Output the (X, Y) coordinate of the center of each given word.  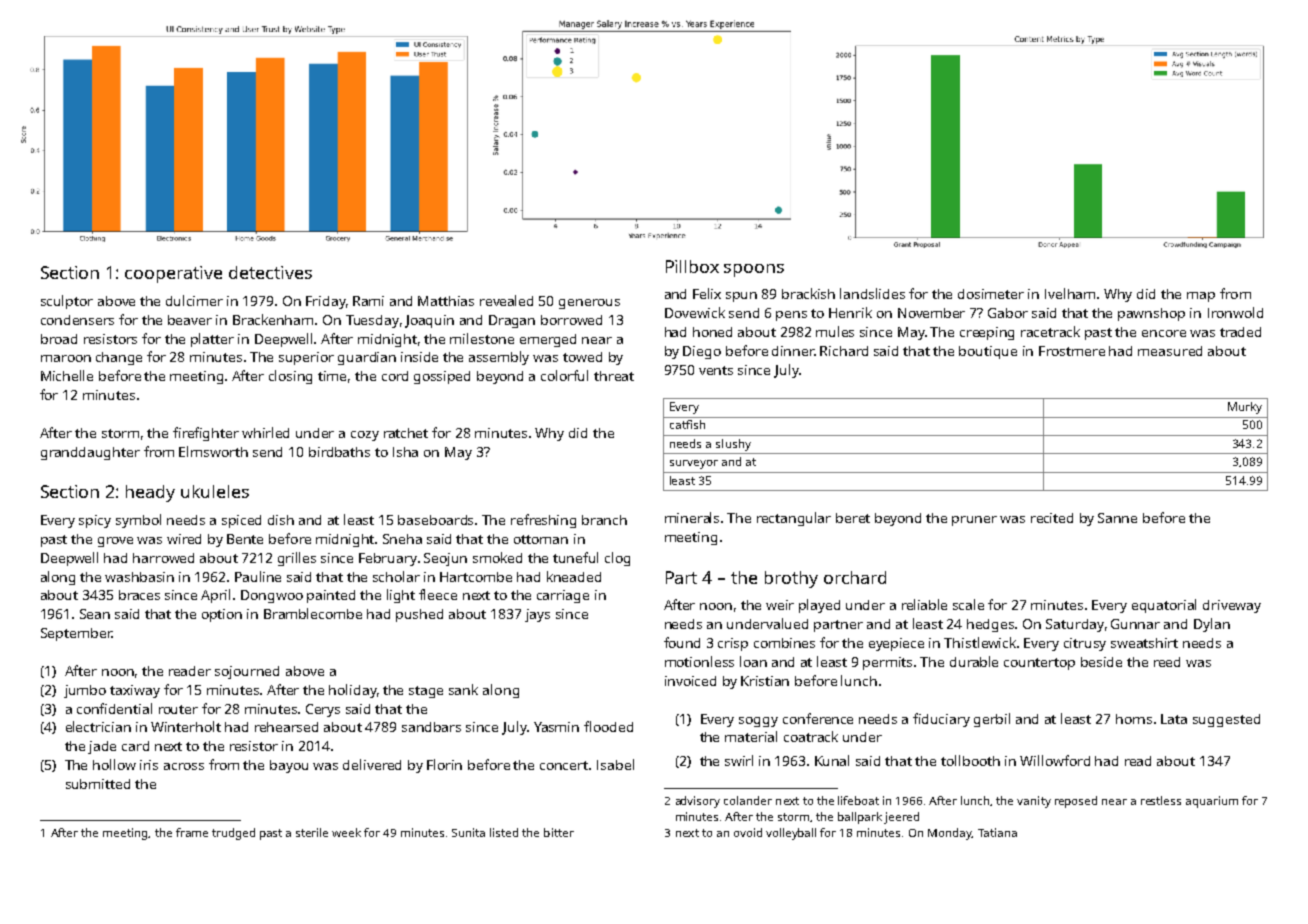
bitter (559, 832)
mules (835, 331)
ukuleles (215, 491)
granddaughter (90, 453)
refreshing (543, 521)
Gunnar (1135, 624)
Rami (368, 301)
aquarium (1212, 802)
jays (537, 615)
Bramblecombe (313, 613)
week (346, 832)
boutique (988, 352)
